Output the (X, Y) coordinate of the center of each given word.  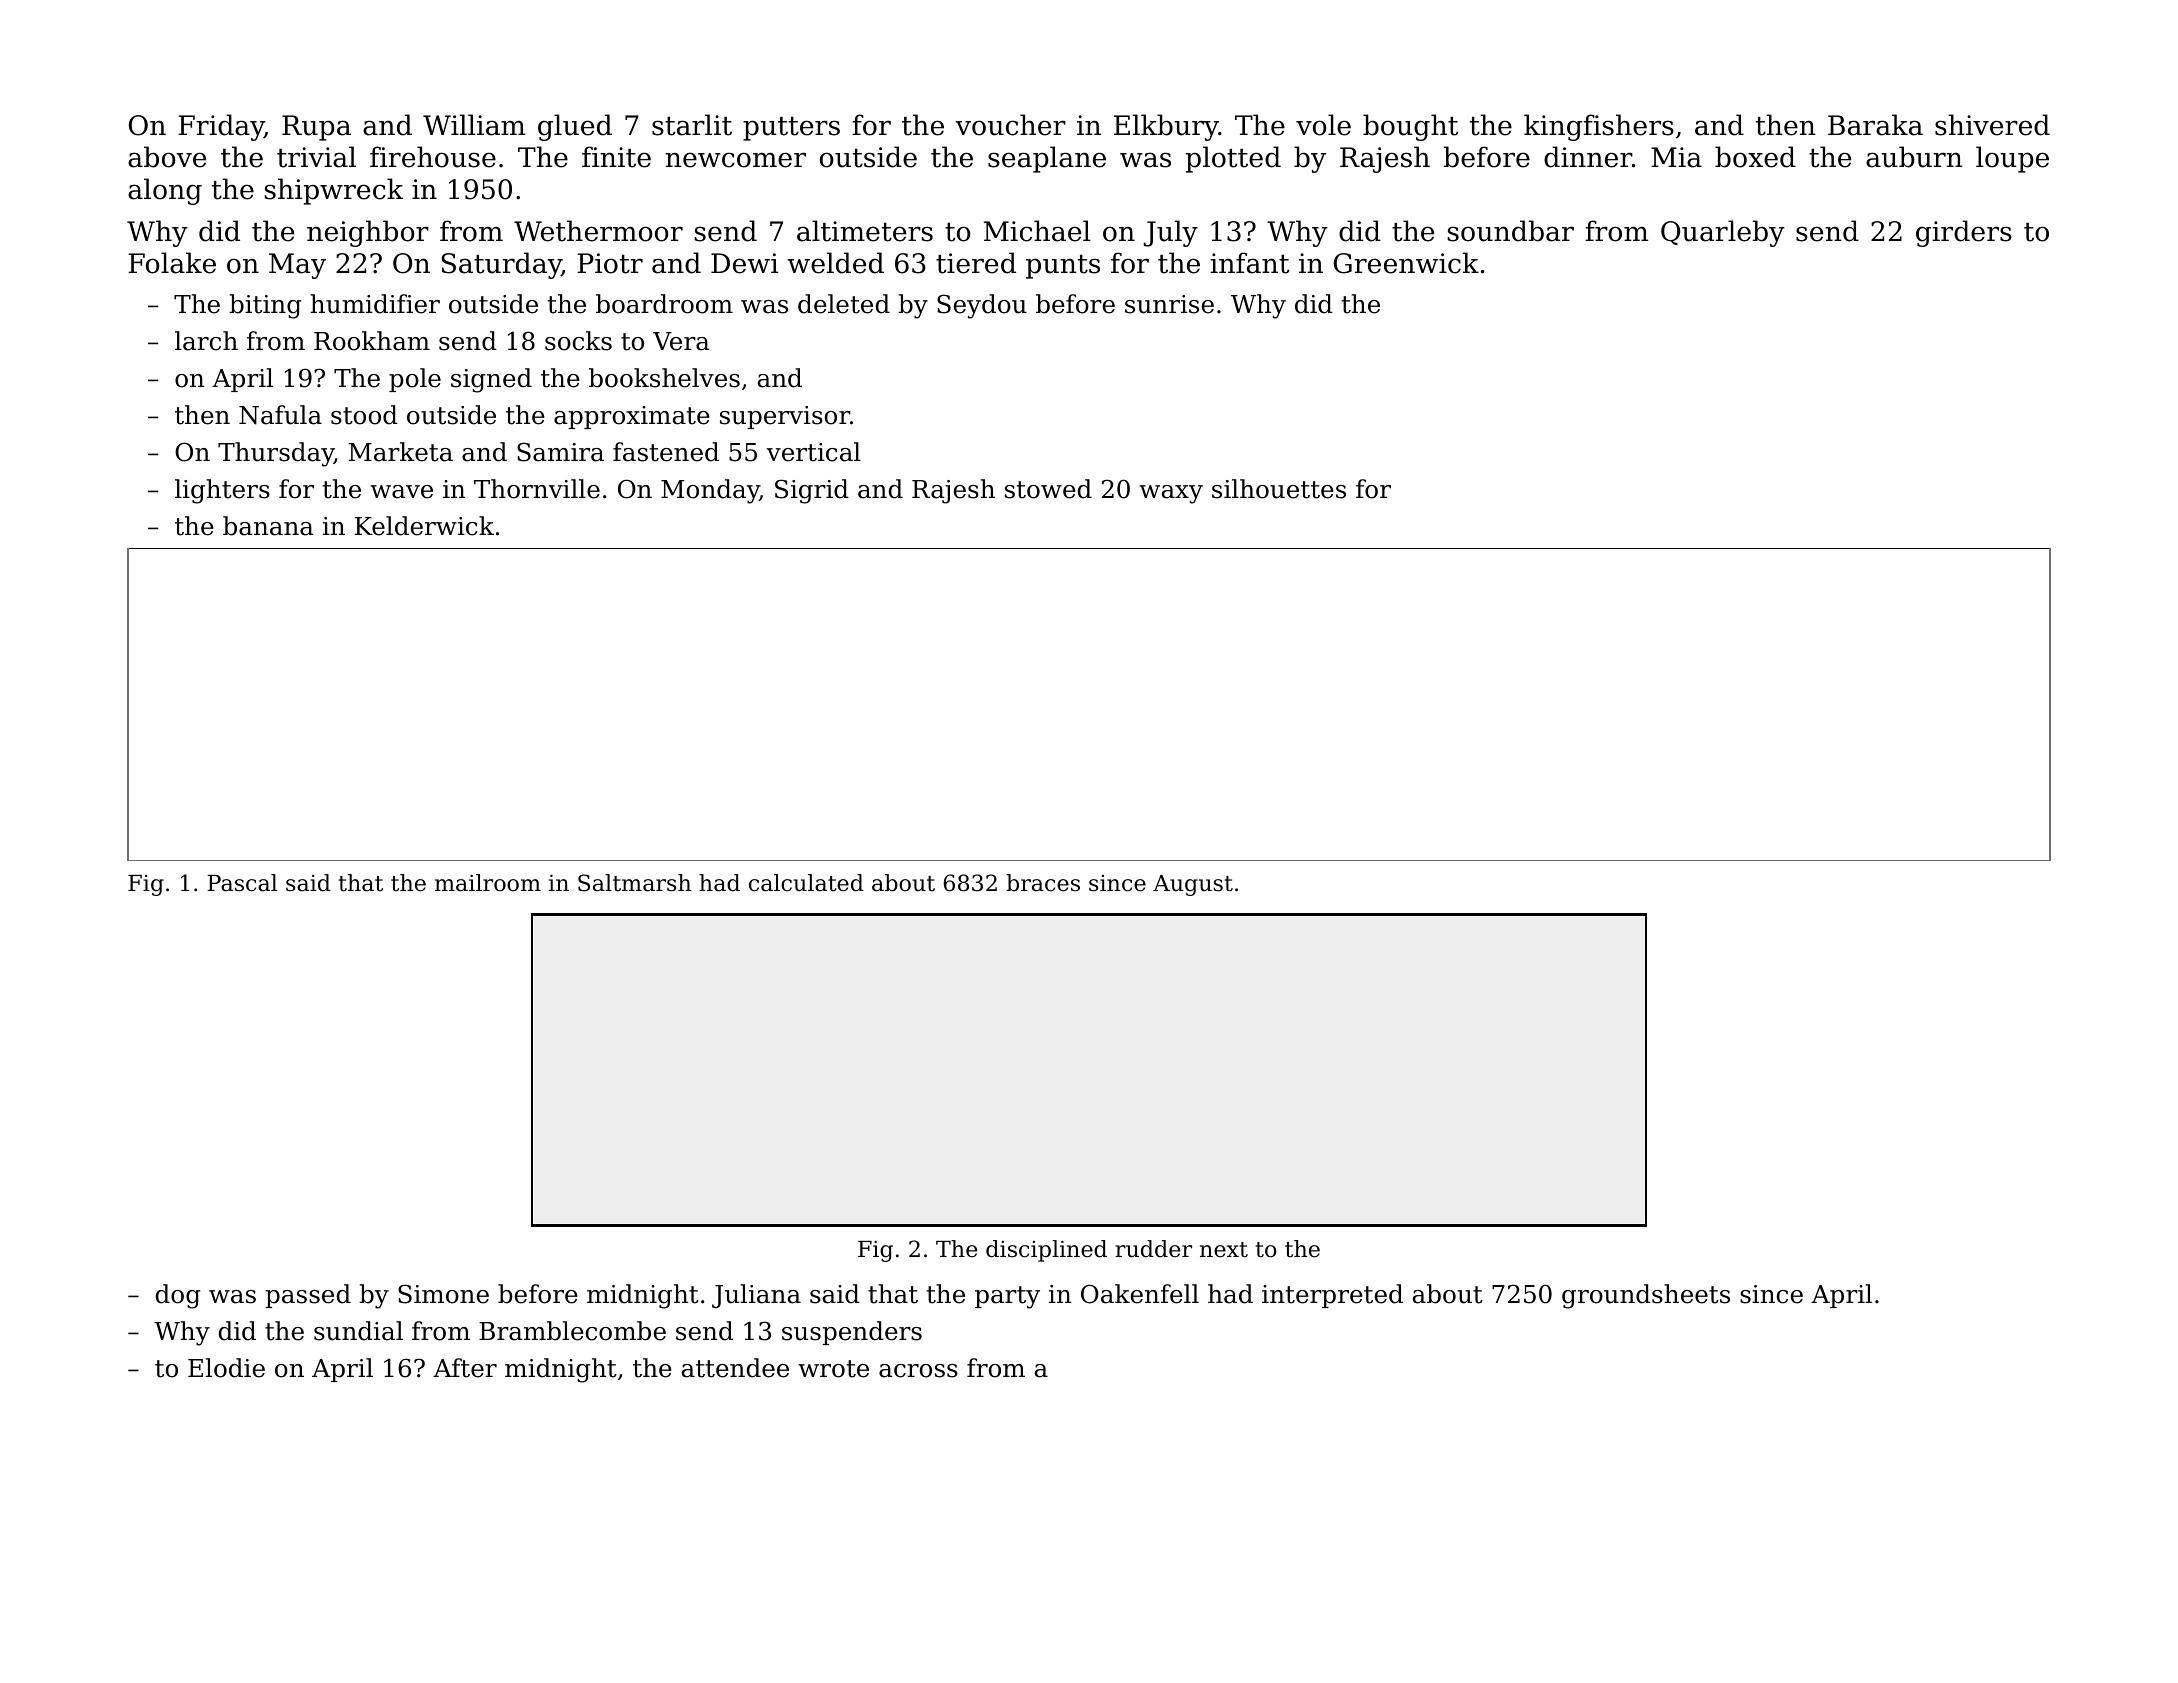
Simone (443, 1294)
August (1193, 885)
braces (1043, 883)
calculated (806, 883)
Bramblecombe (572, 1331)
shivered (1992, 125)
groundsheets (1646, 1296)
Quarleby (1723, 233)
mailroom (488, 883)
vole (1323, 125)
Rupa (316, 128)
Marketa (400, 452)
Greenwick (1406, 263)
